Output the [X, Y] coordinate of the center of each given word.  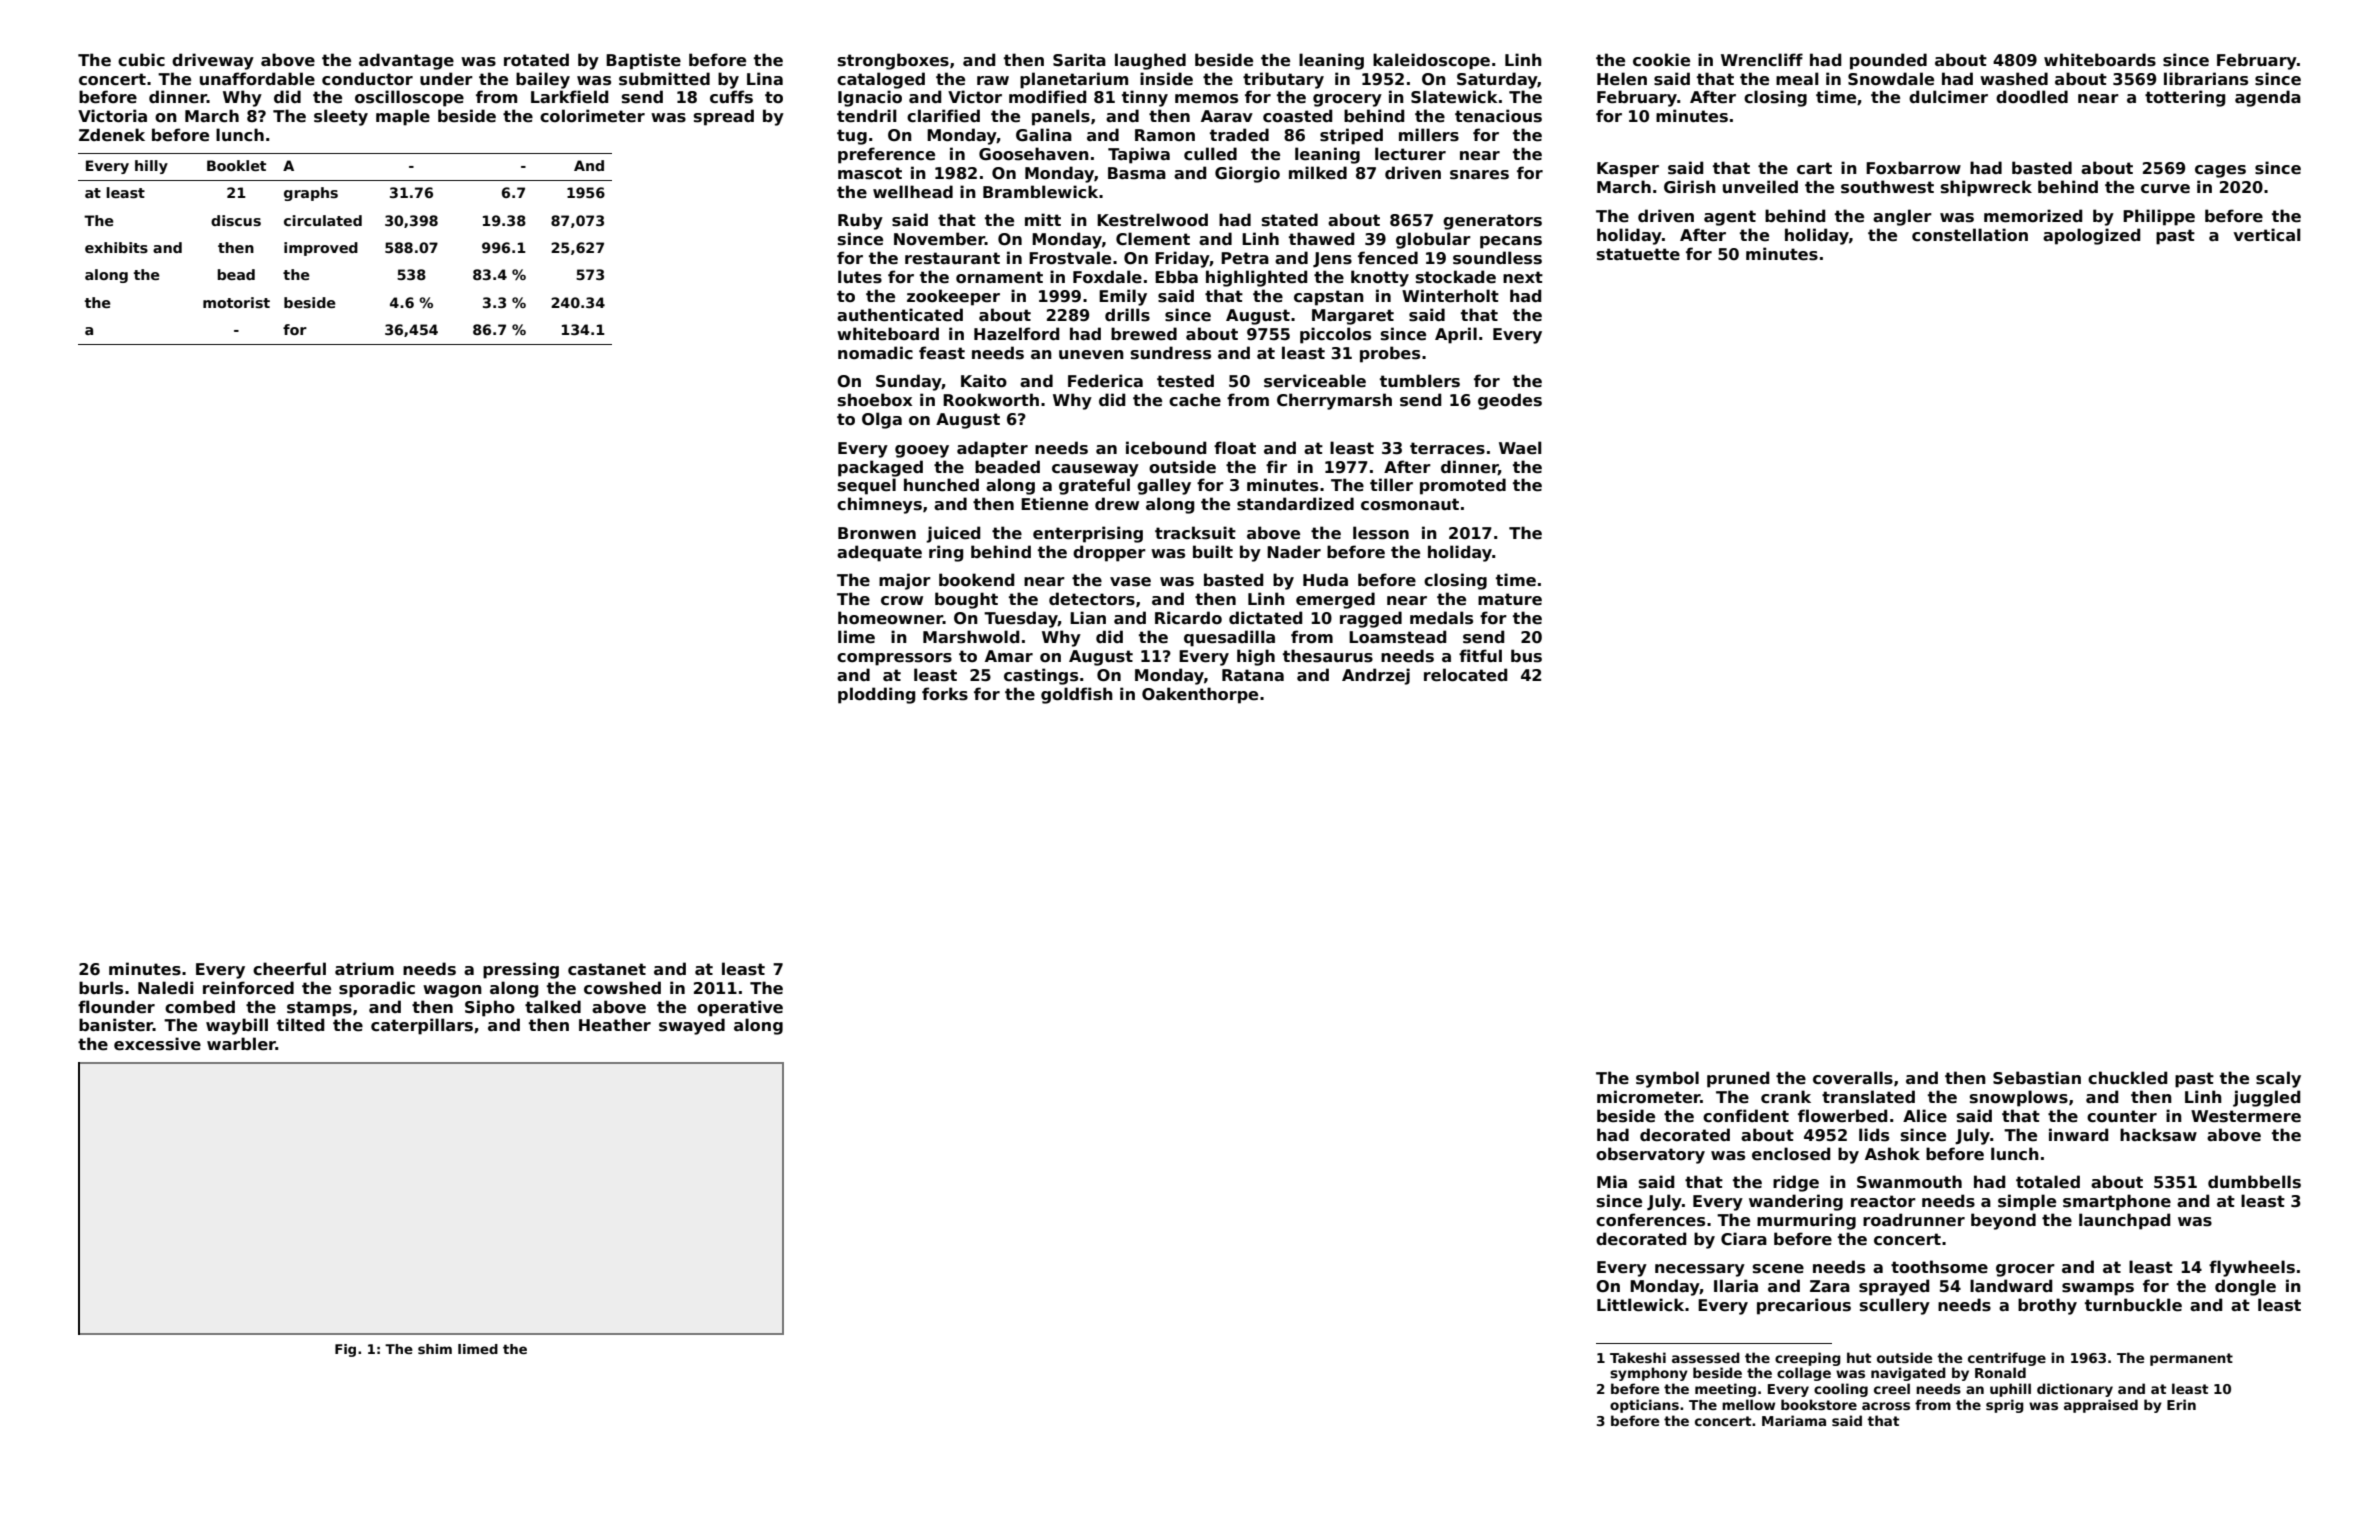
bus [1526, 656]
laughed [1150, 61]
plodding [876, 695]
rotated [536, 60]
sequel [867, 486]
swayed [692, 1026]
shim [435, 1349]
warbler [241, 1043]
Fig [345, 1350]
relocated [1465, 675]
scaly [2278, 1079]
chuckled [2127, 1078]
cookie [1661, 60]
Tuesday [1021, 619]
